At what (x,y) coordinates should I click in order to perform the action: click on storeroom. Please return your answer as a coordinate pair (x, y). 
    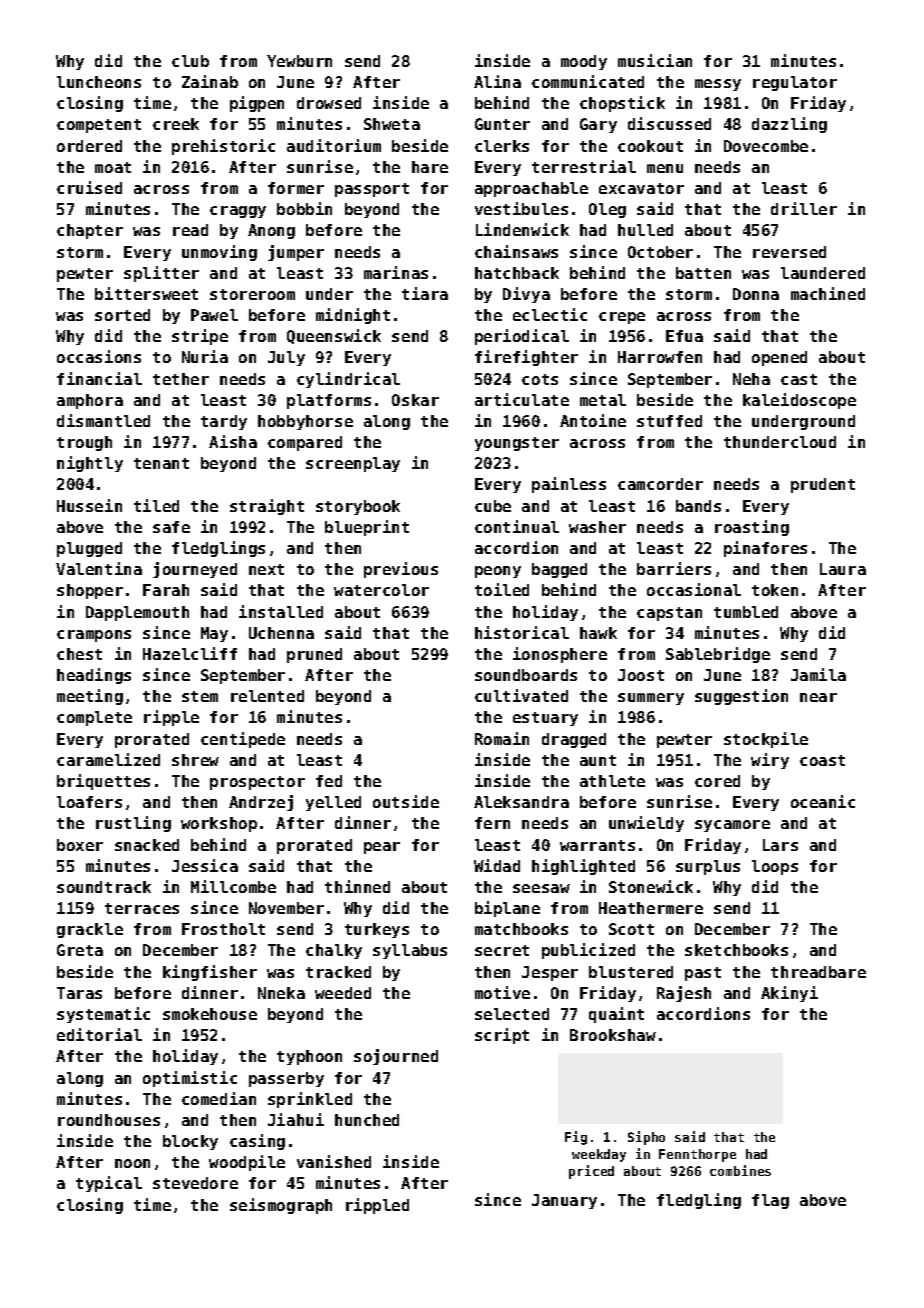
    Looking at the image, I should click on (252, 294).
